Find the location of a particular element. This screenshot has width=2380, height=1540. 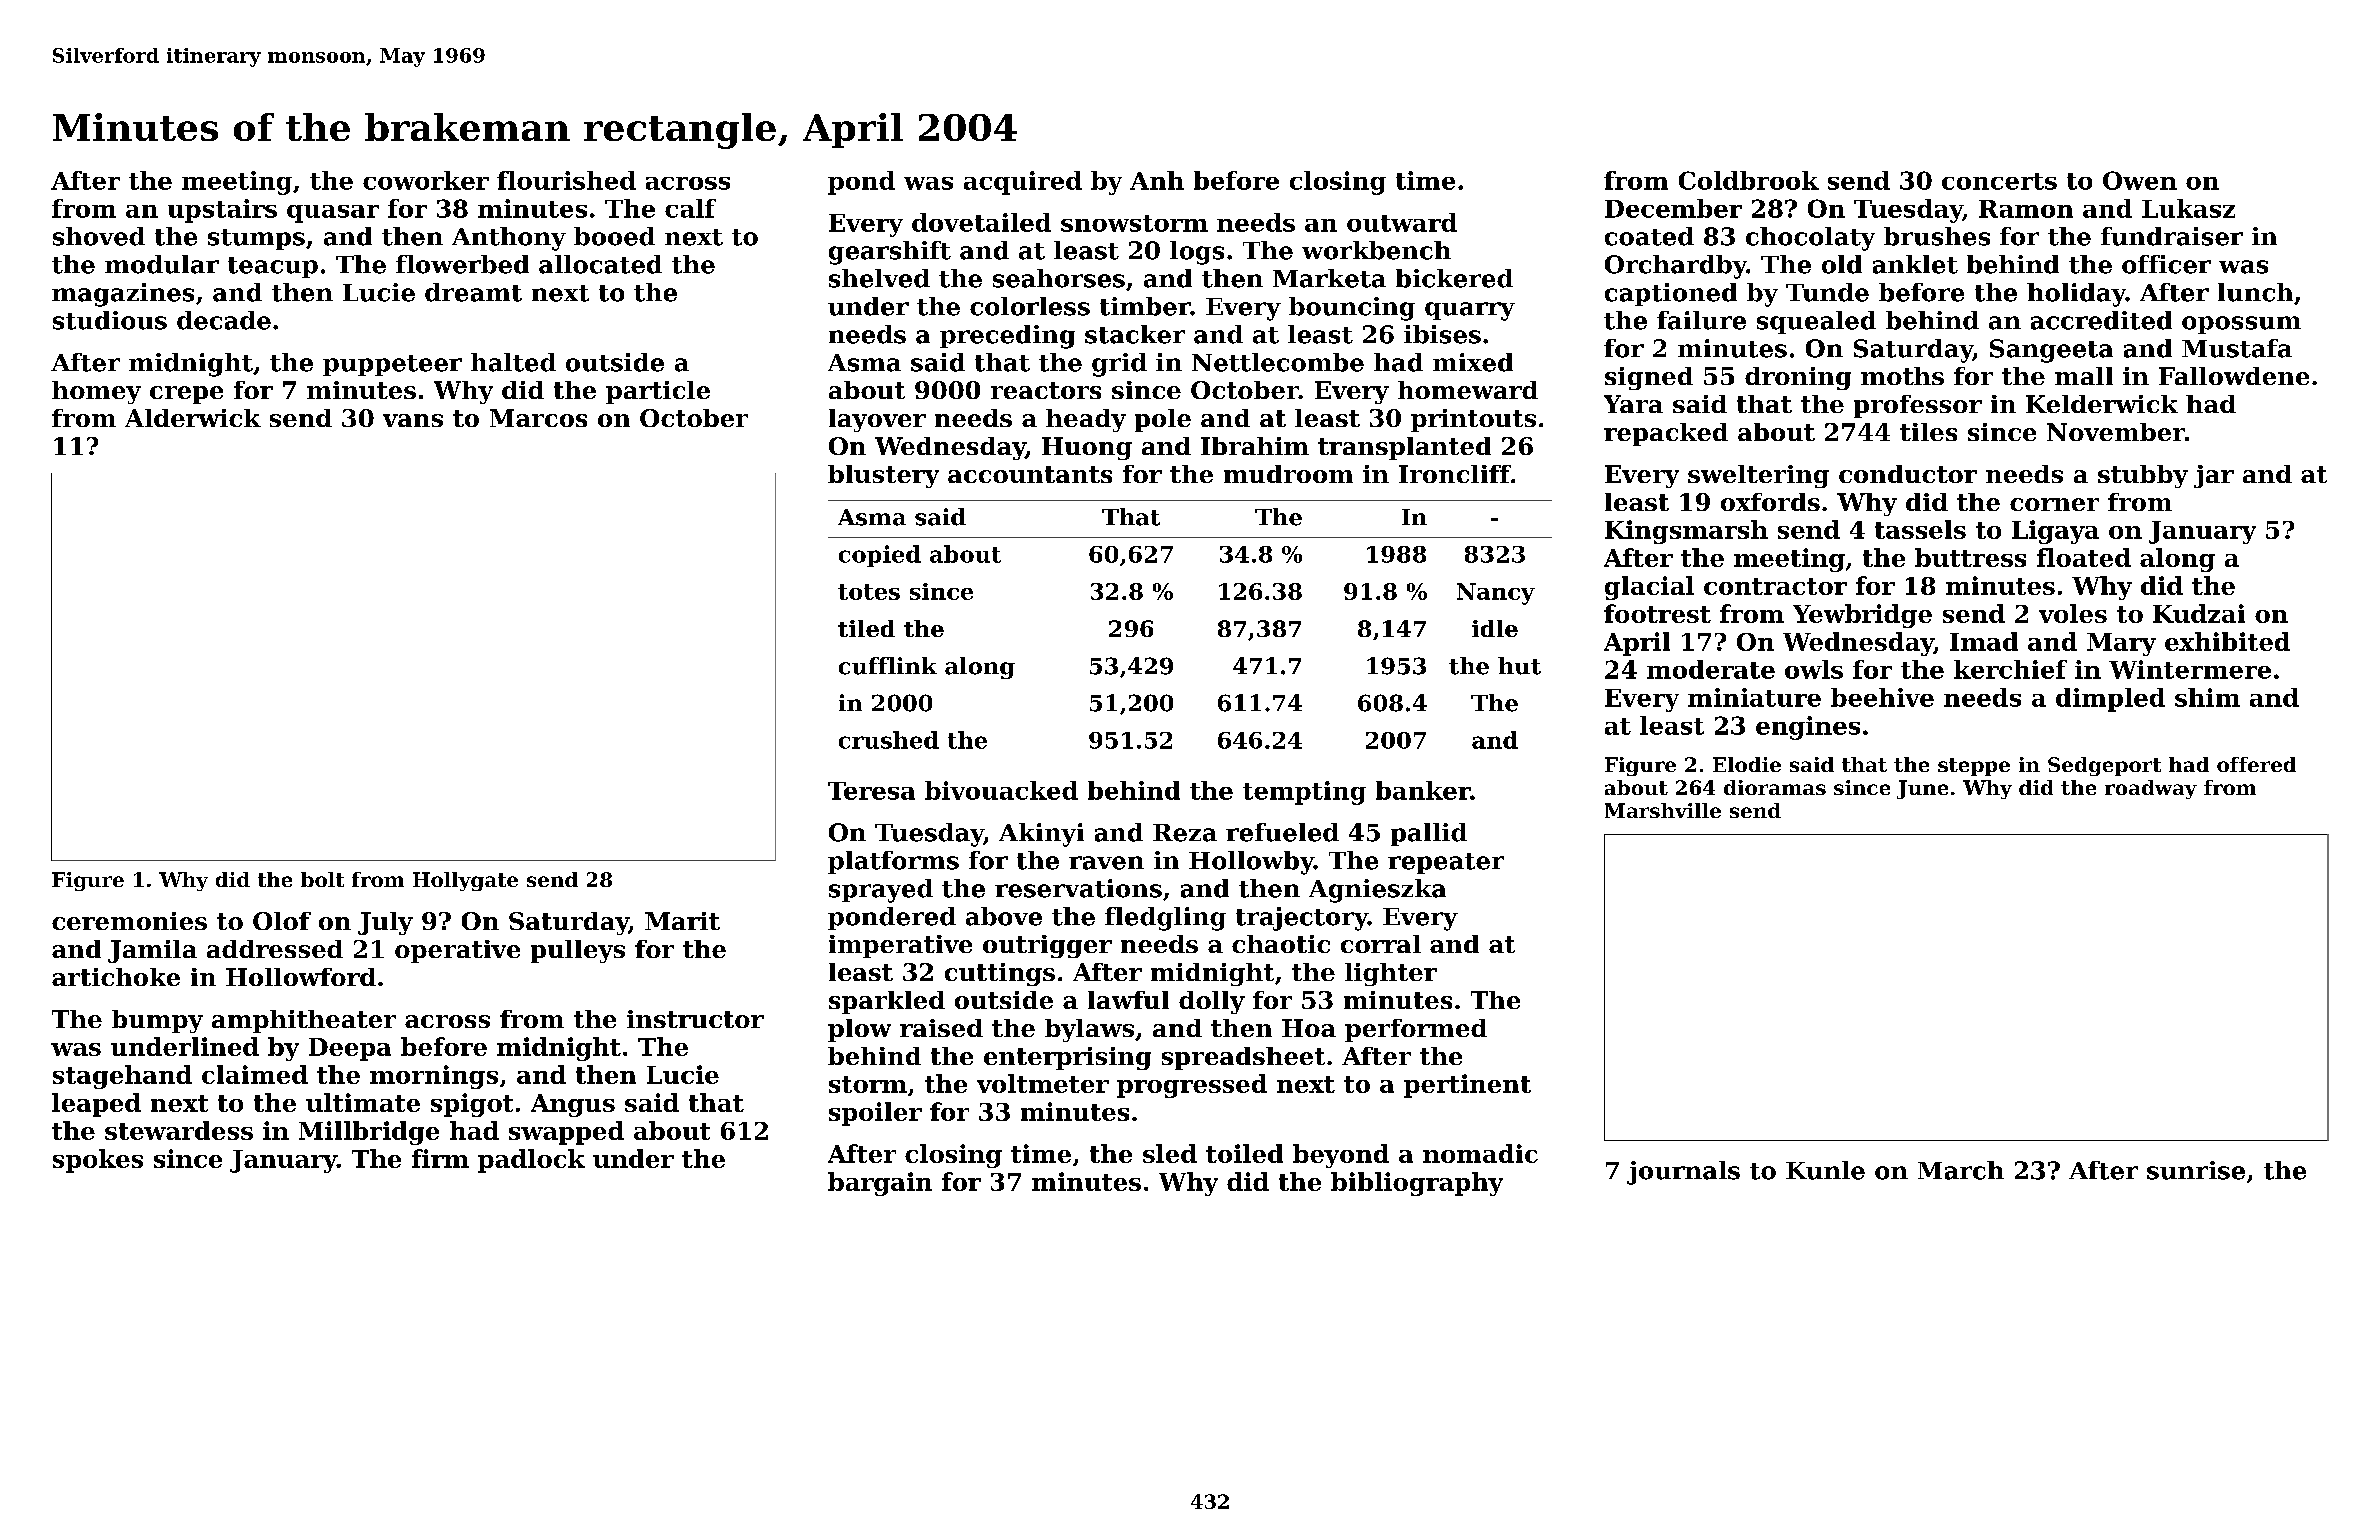

pertinent is located at coordinates (1467, 1086).
